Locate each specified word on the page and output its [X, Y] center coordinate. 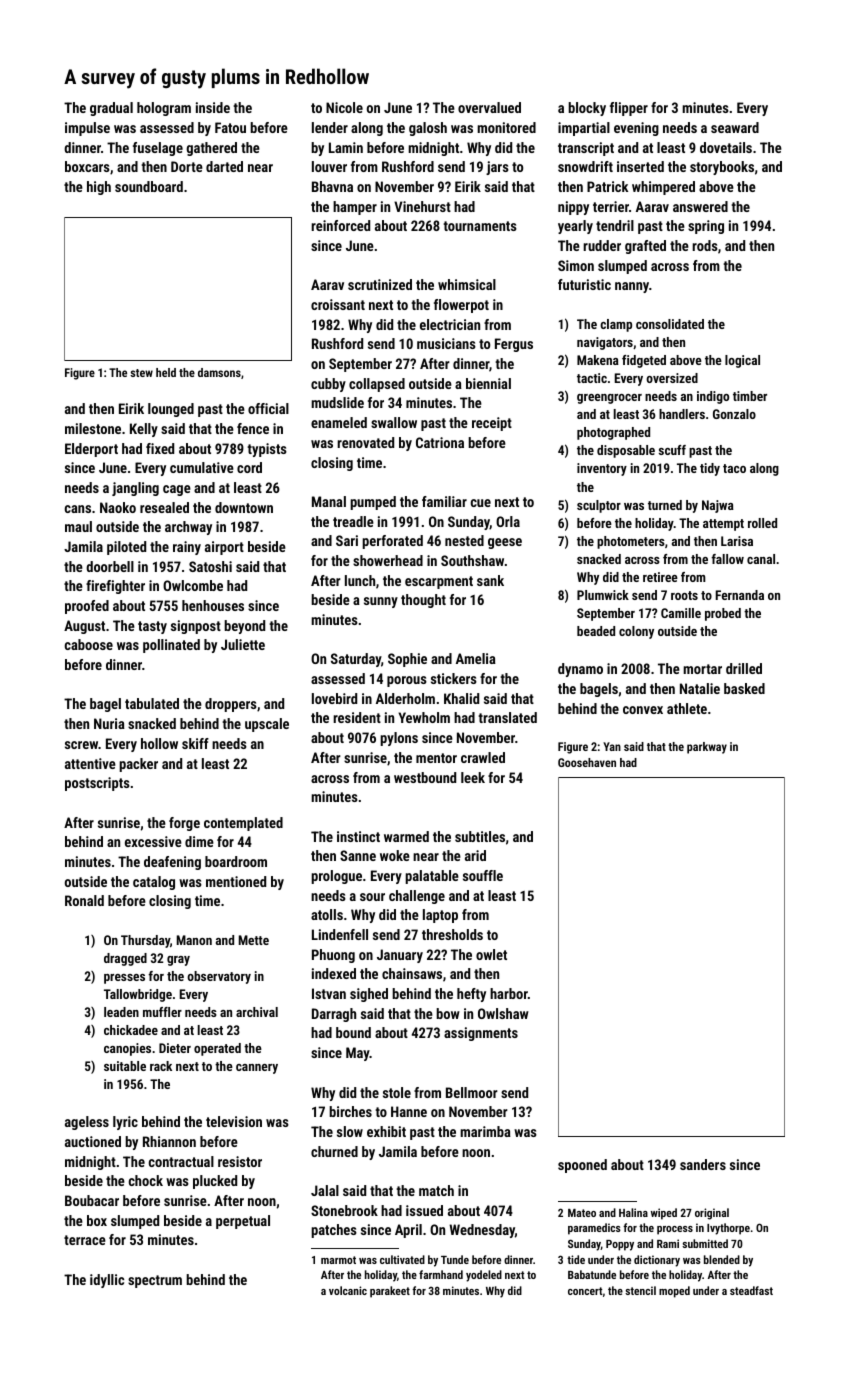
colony [636, 632]
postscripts [97, 784]
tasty [152, 627]
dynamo [580, 670]
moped [674, 1292]
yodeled [484, 1276]
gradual [111, 109]
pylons [399, 739]
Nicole [344, 107]
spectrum [155, 1281]
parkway [707, 748]
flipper [629, 109]
